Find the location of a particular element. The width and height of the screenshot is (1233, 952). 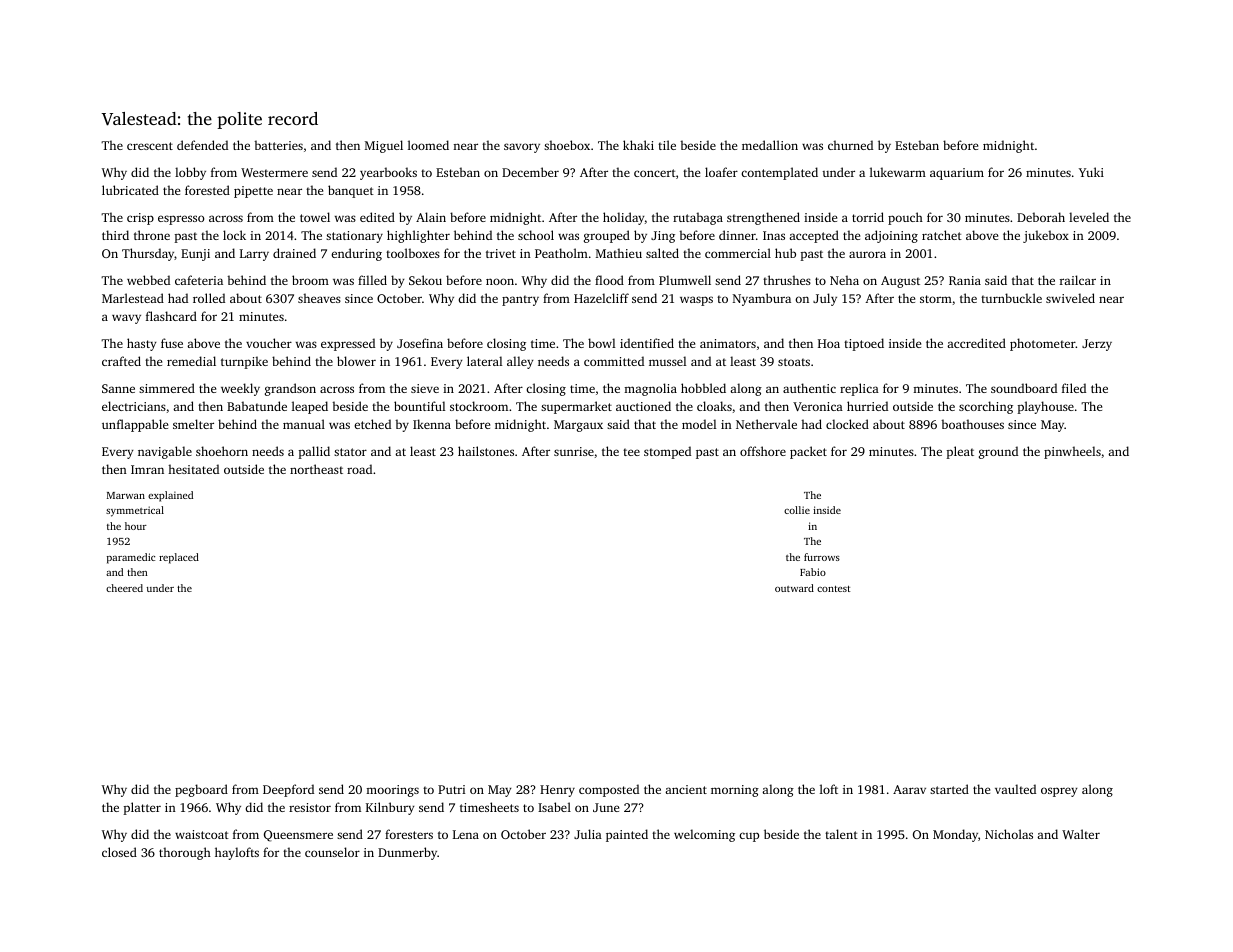

batteries is located at coordinates (278, 145).
